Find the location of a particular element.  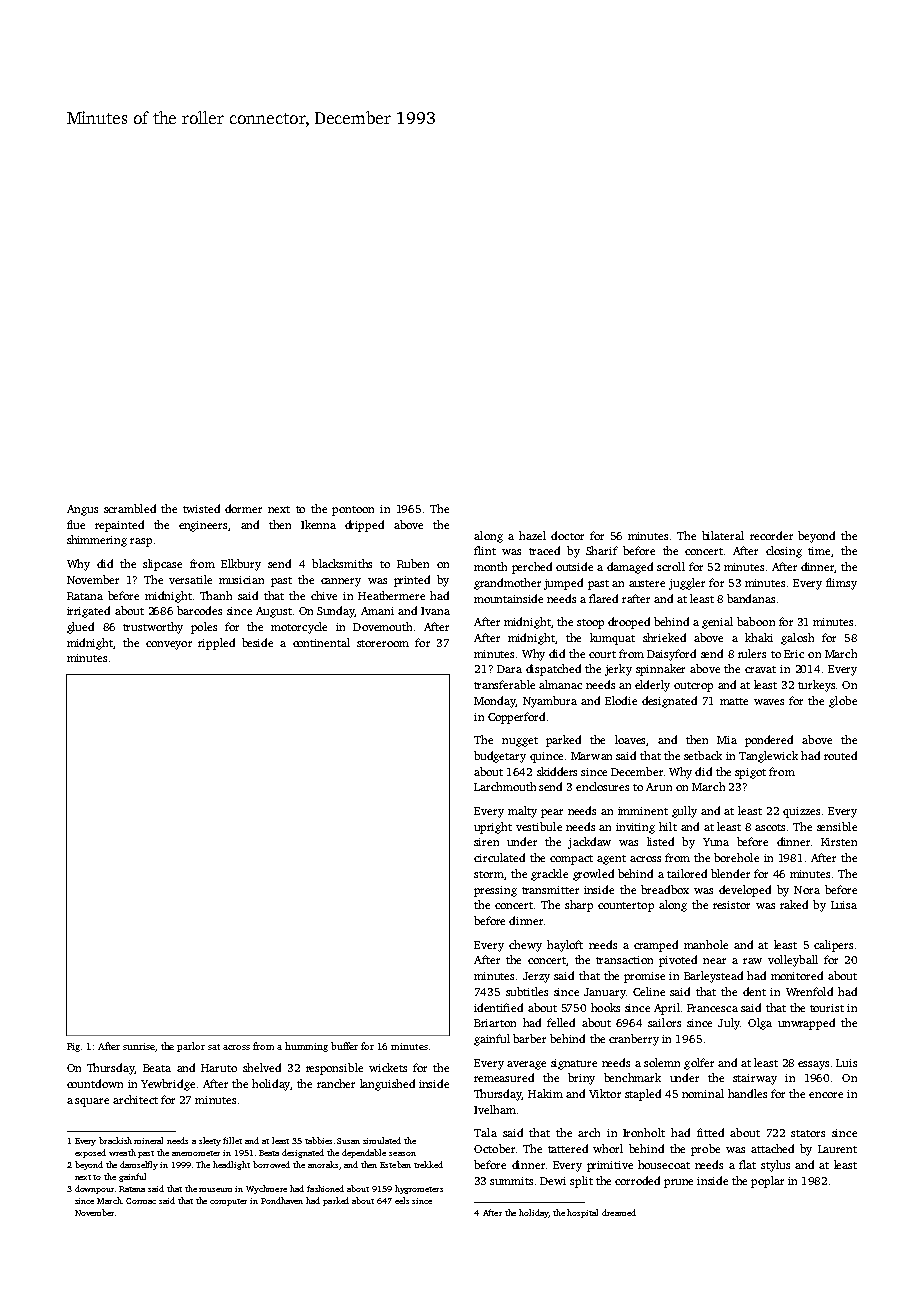

versatile is located at coordinates (190, 579).
